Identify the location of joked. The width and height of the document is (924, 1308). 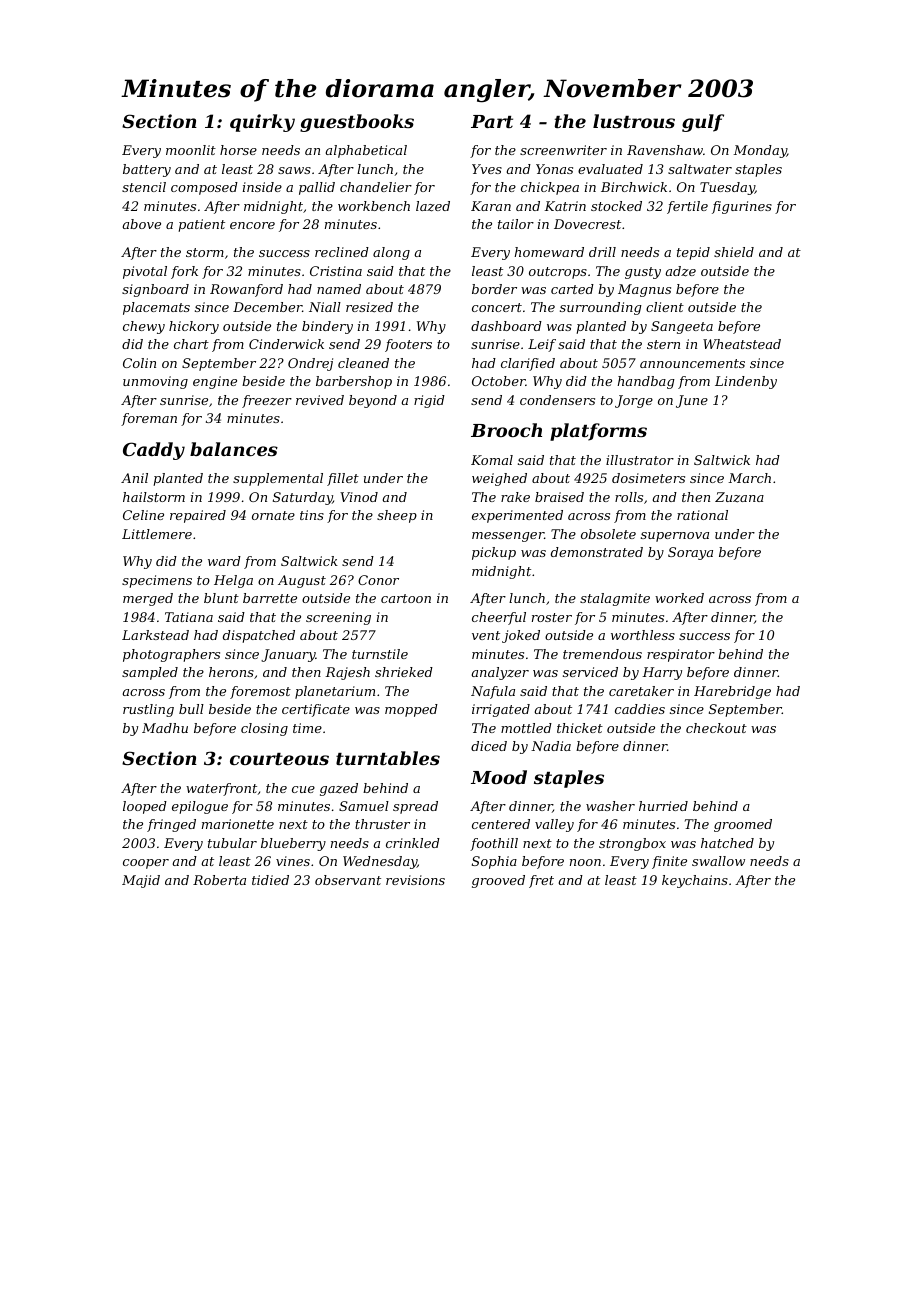
(521, 636).
